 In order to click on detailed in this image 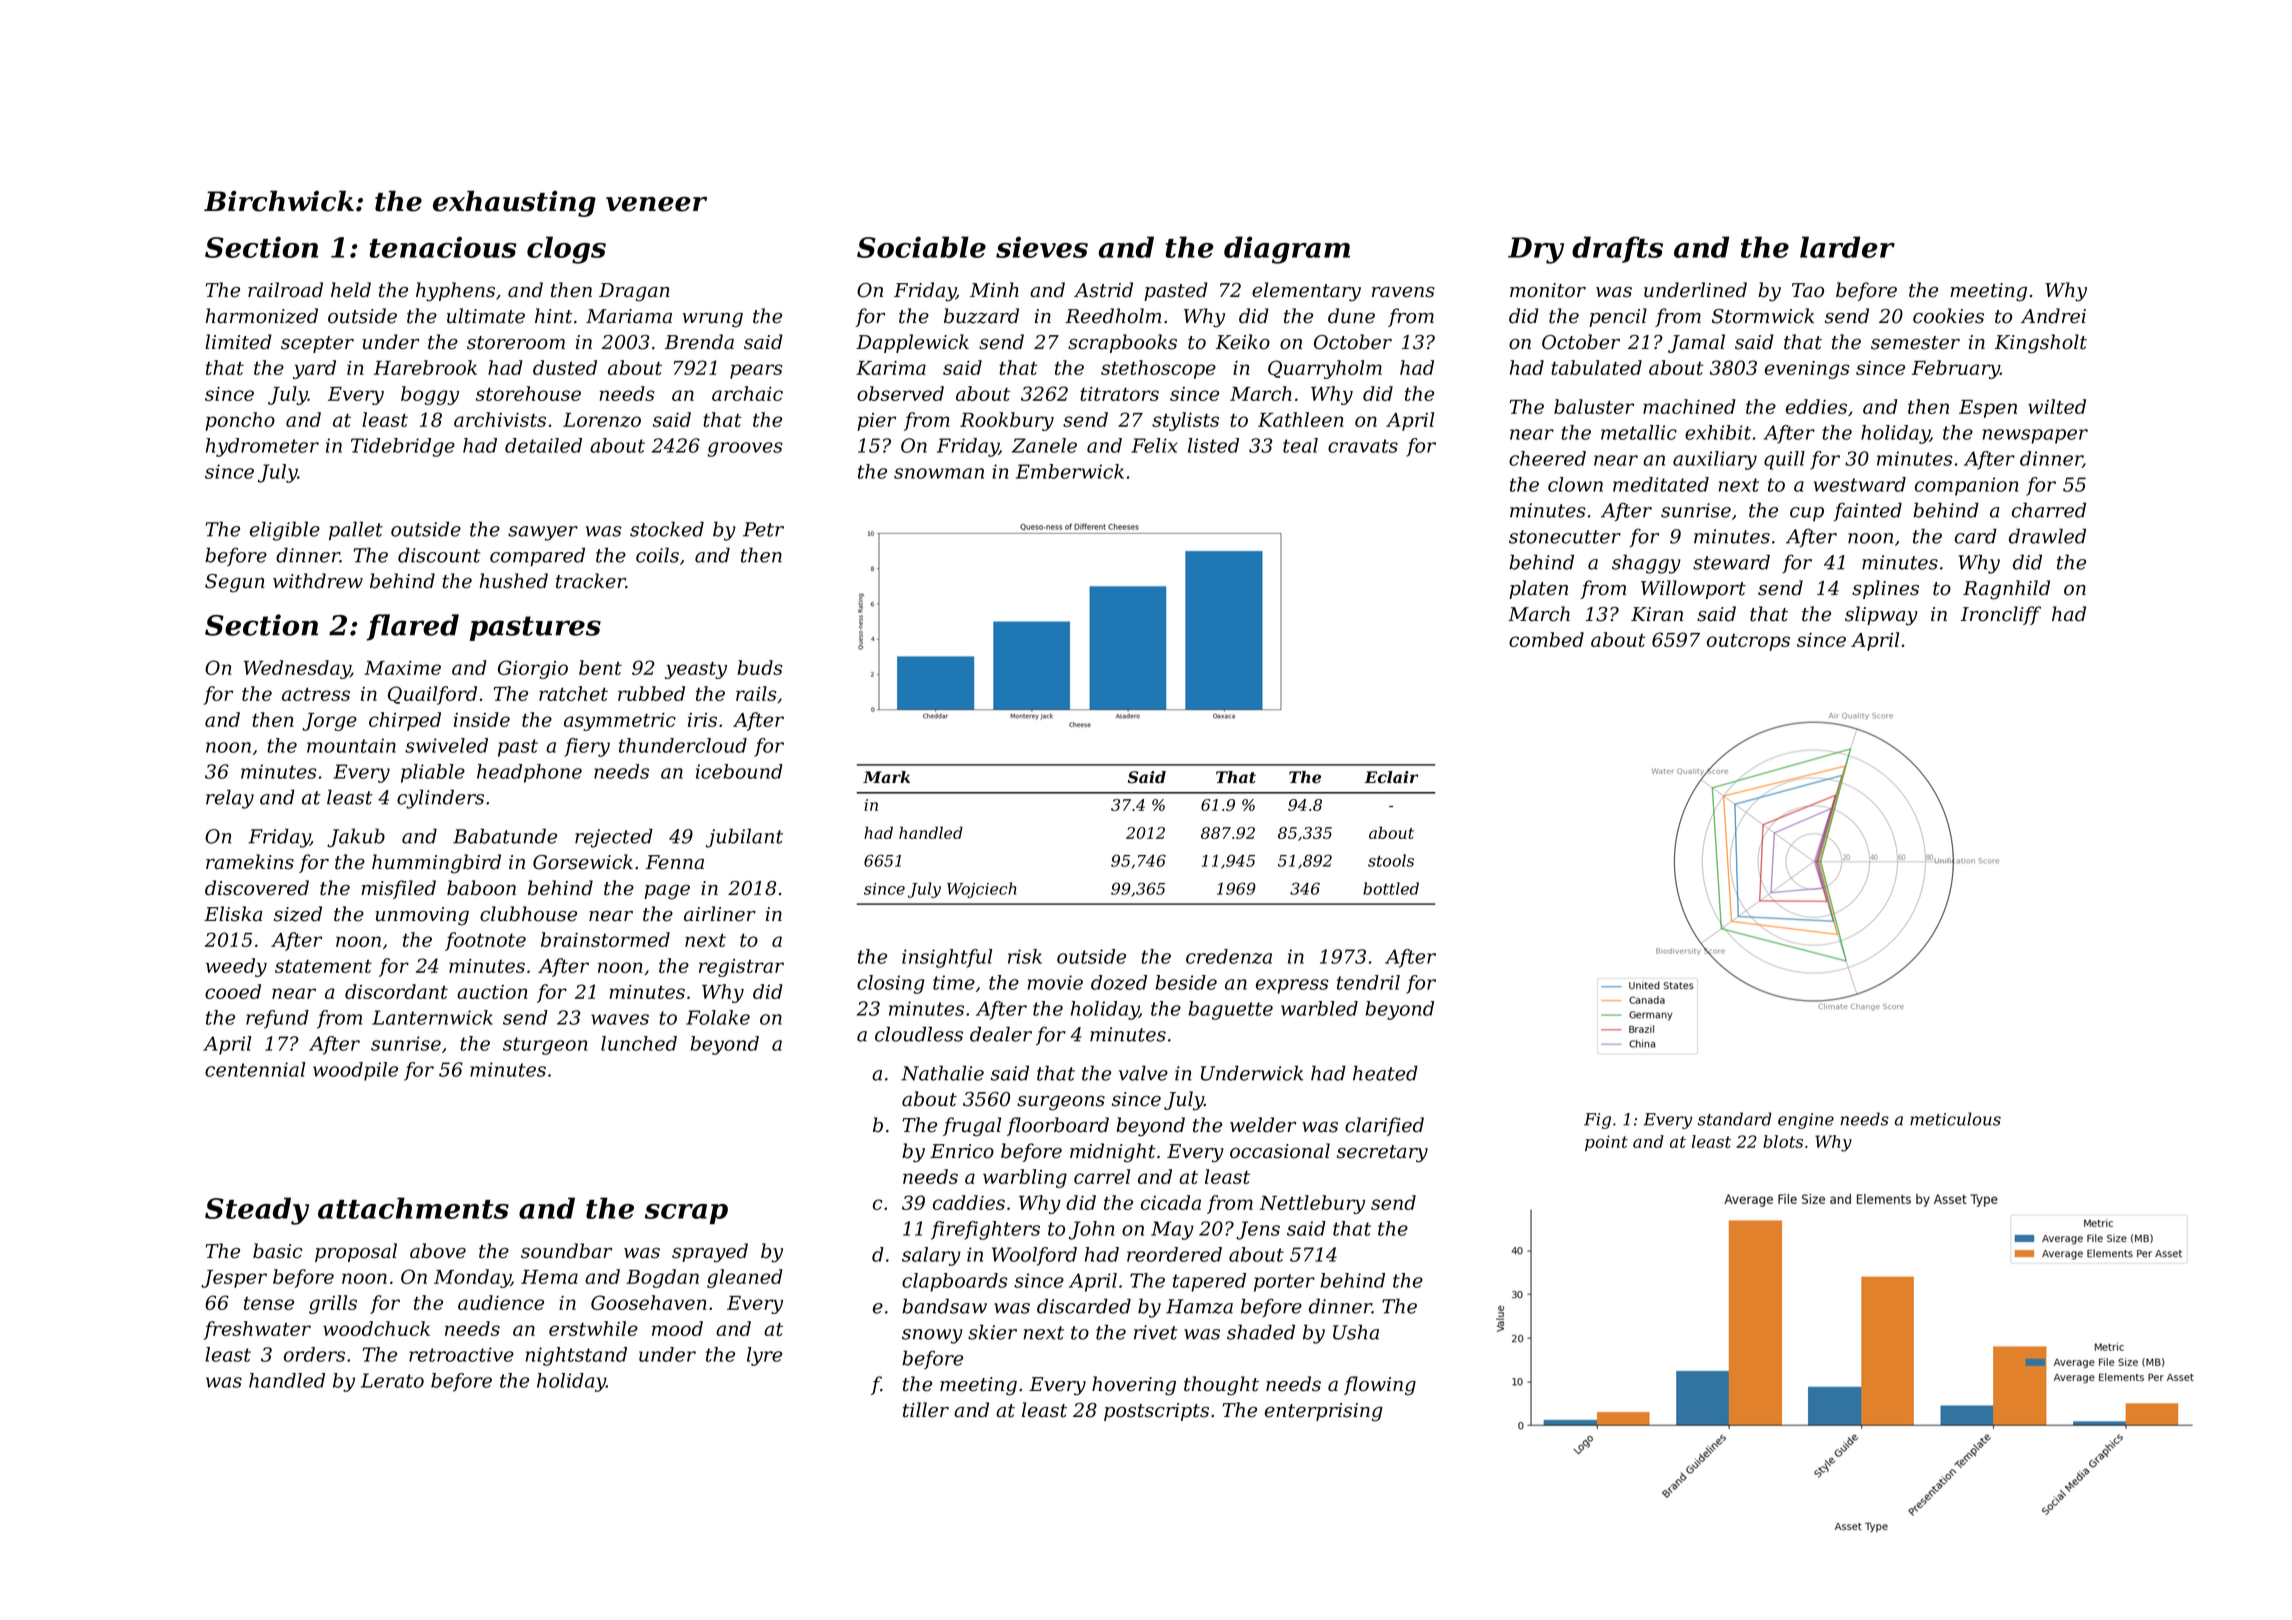, I will do `click(543, 445)`.
